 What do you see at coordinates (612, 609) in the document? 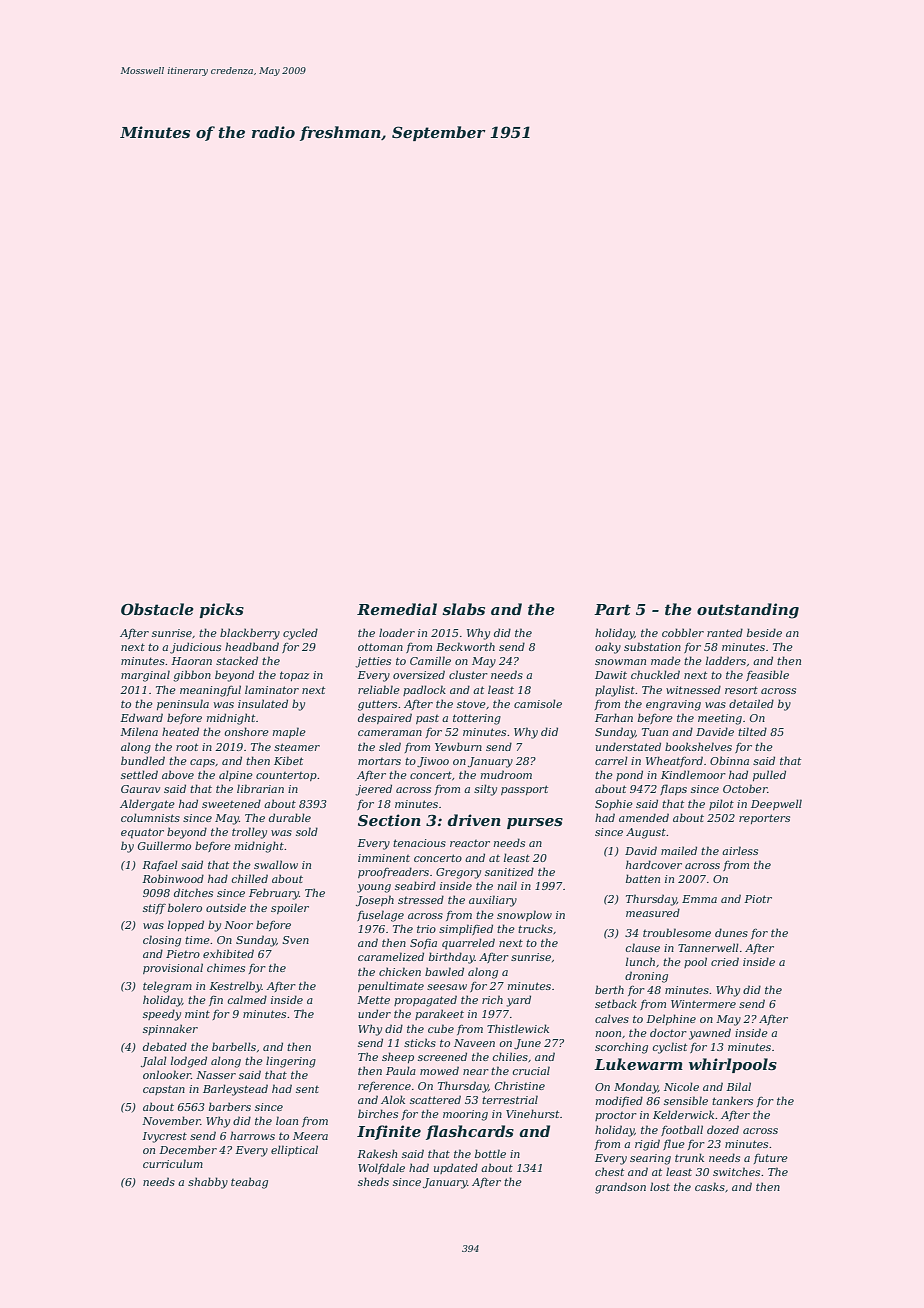
I see `Part` at bounding box center [612, 609].
